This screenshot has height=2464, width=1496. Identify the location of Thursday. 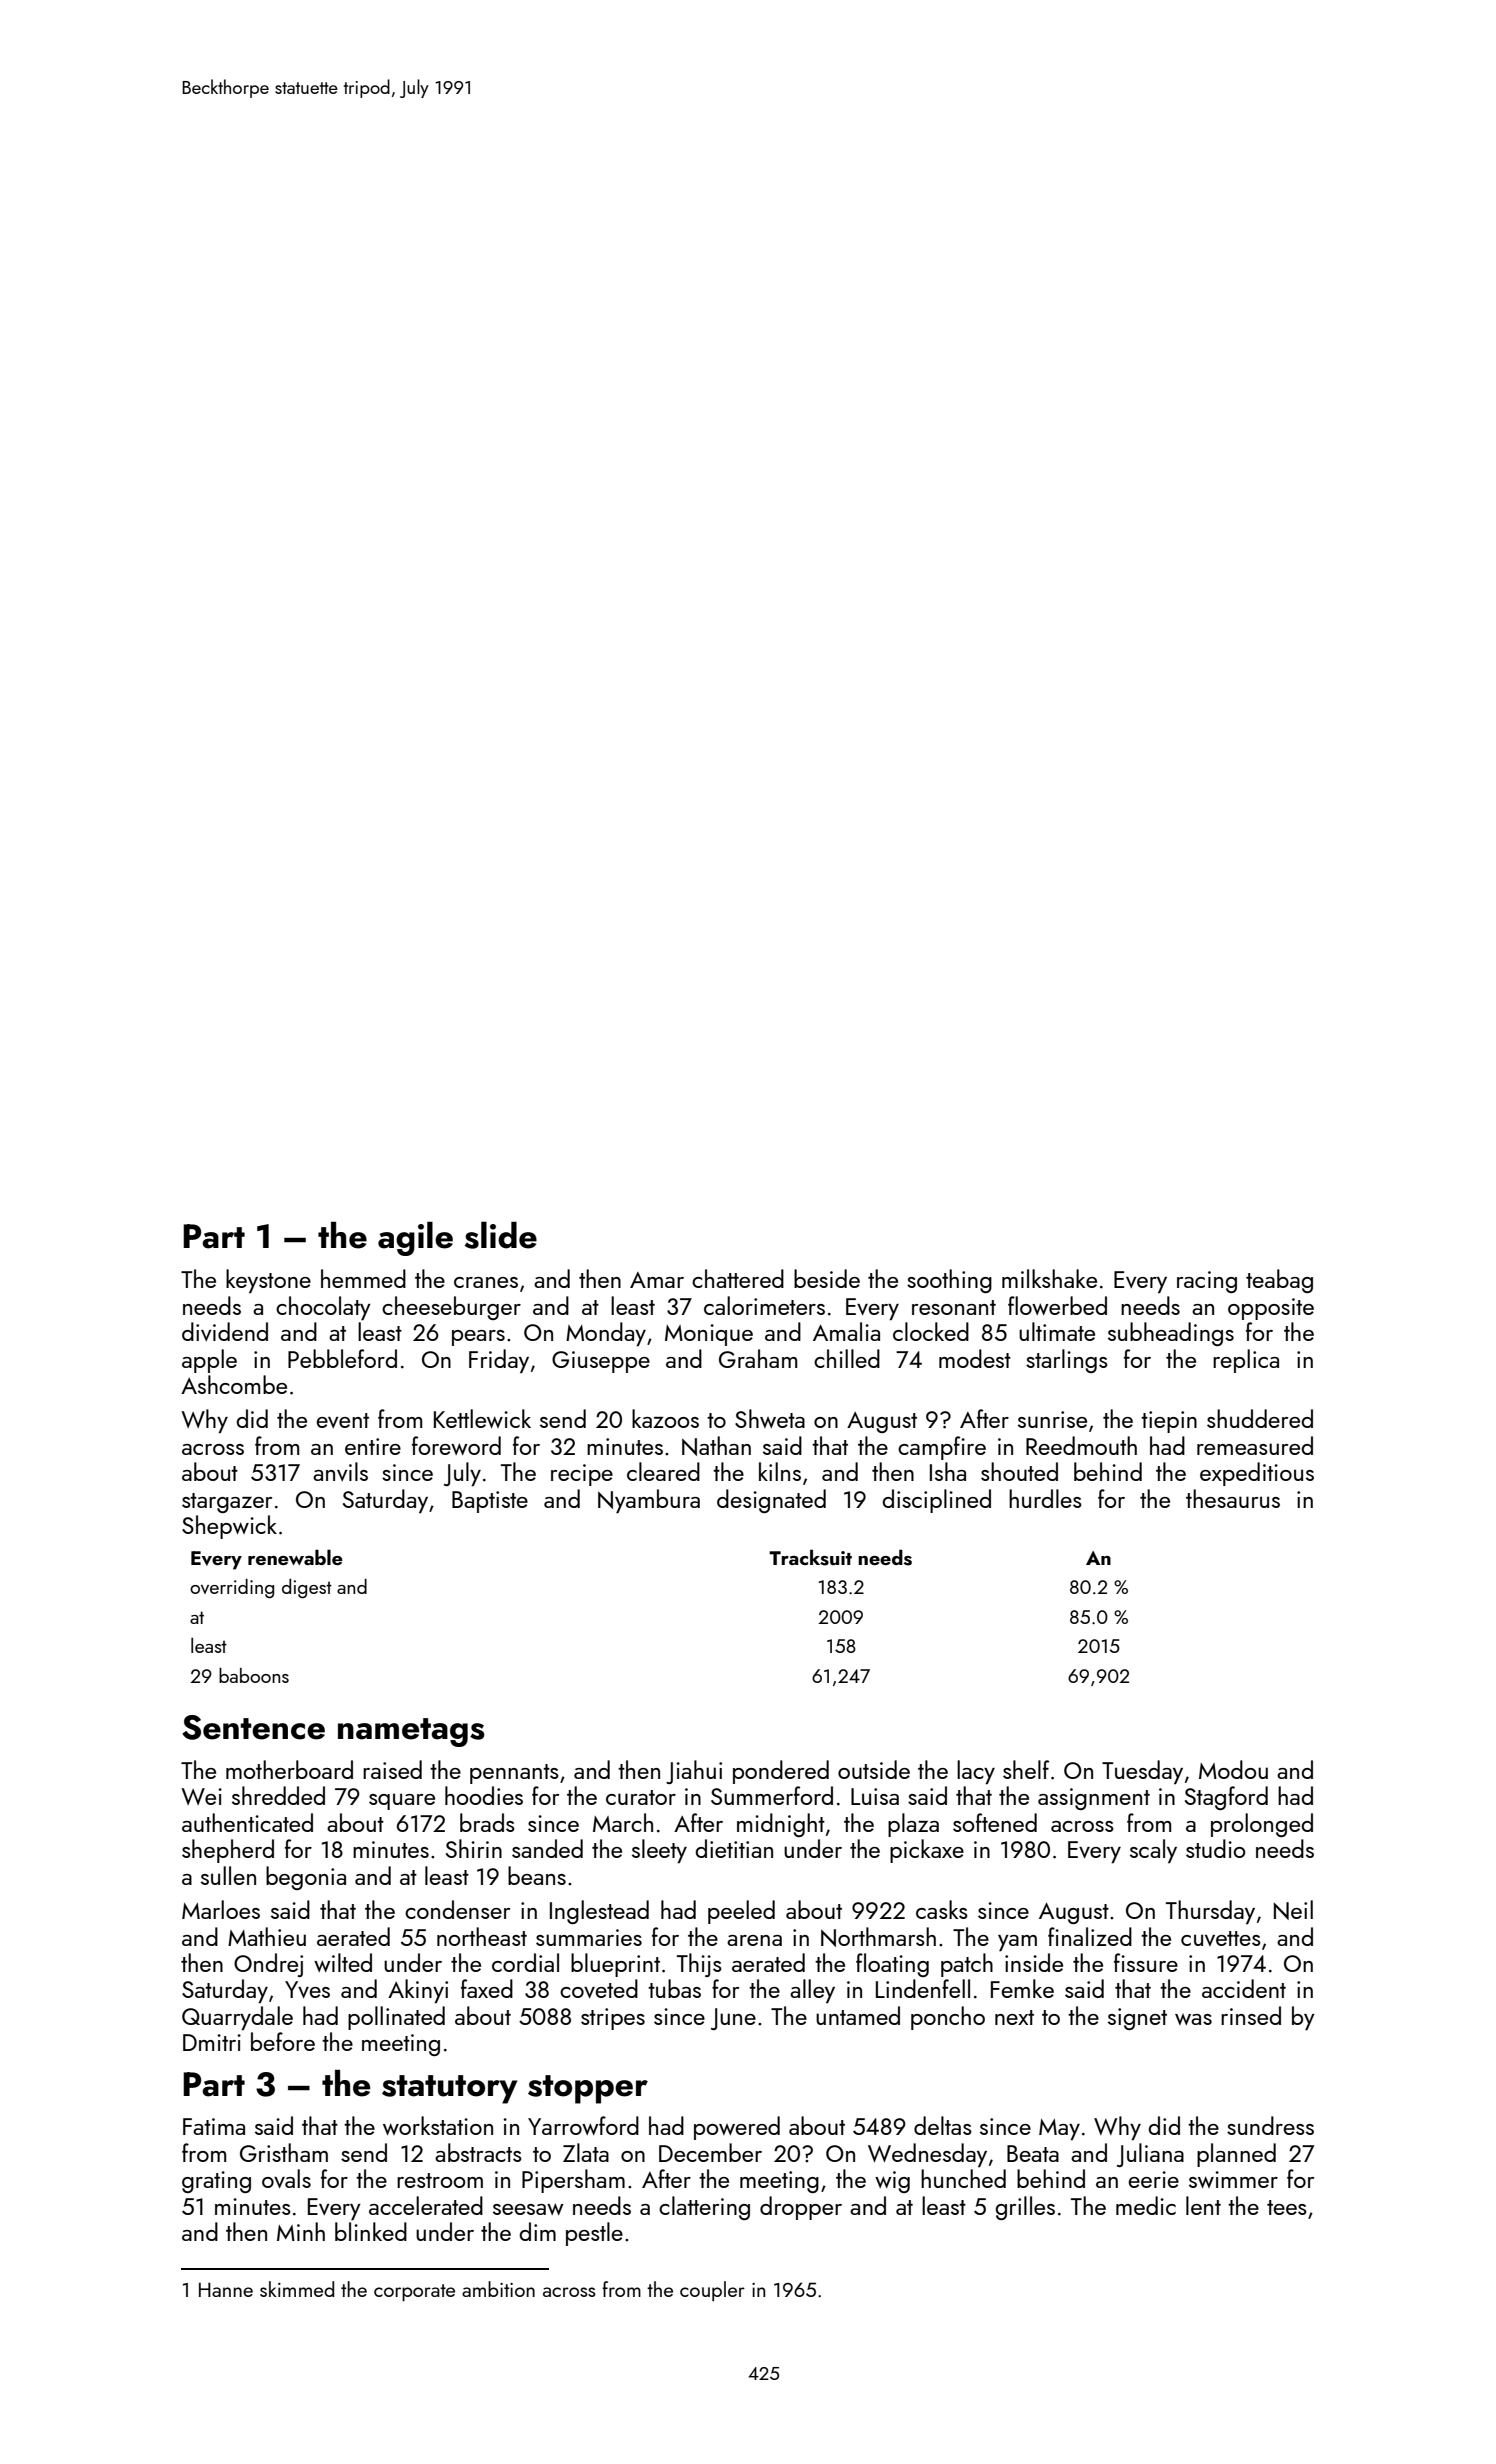
(1210, 1912).
